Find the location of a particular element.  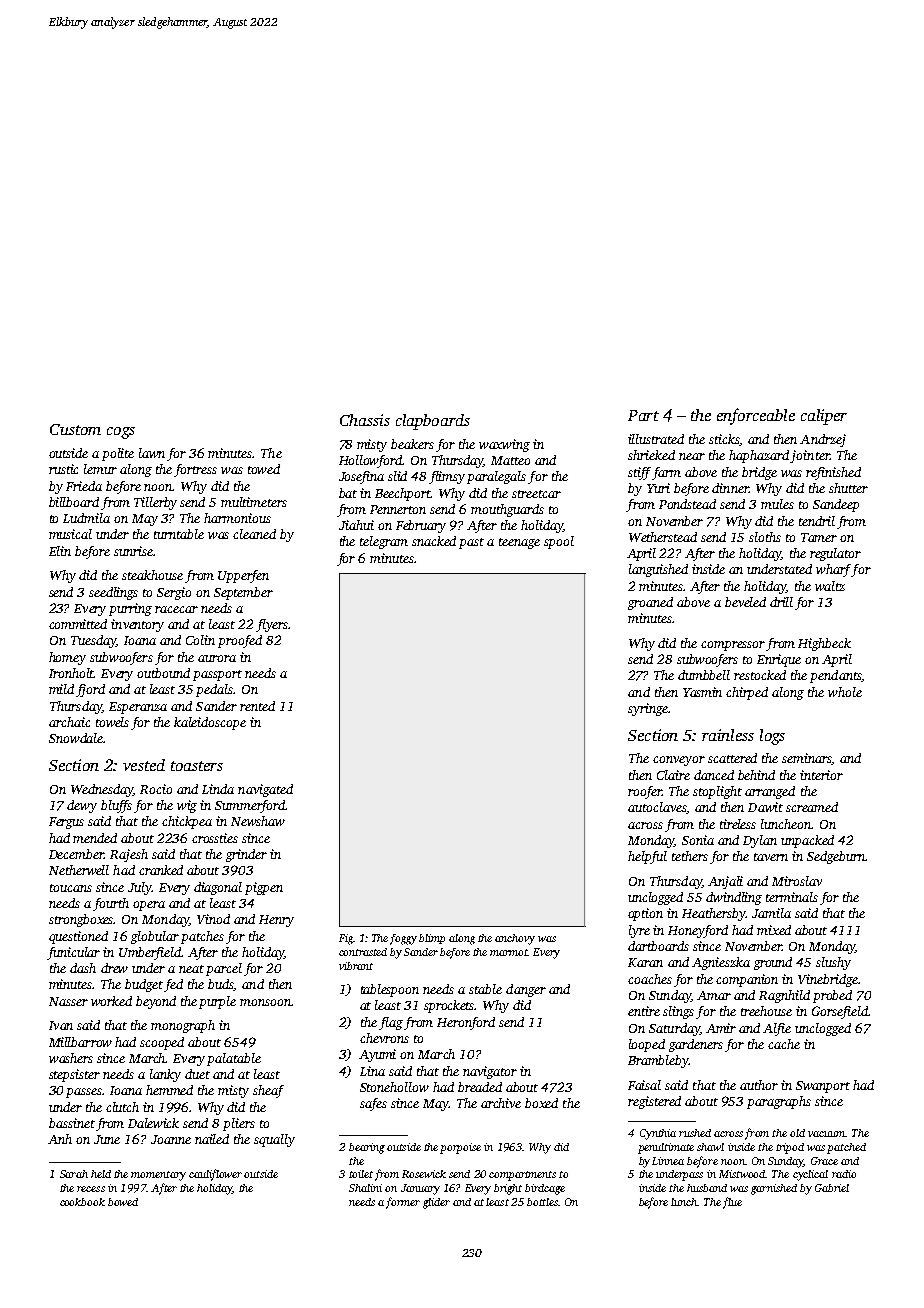

Joanne is located at coordinates (171, 1139).
